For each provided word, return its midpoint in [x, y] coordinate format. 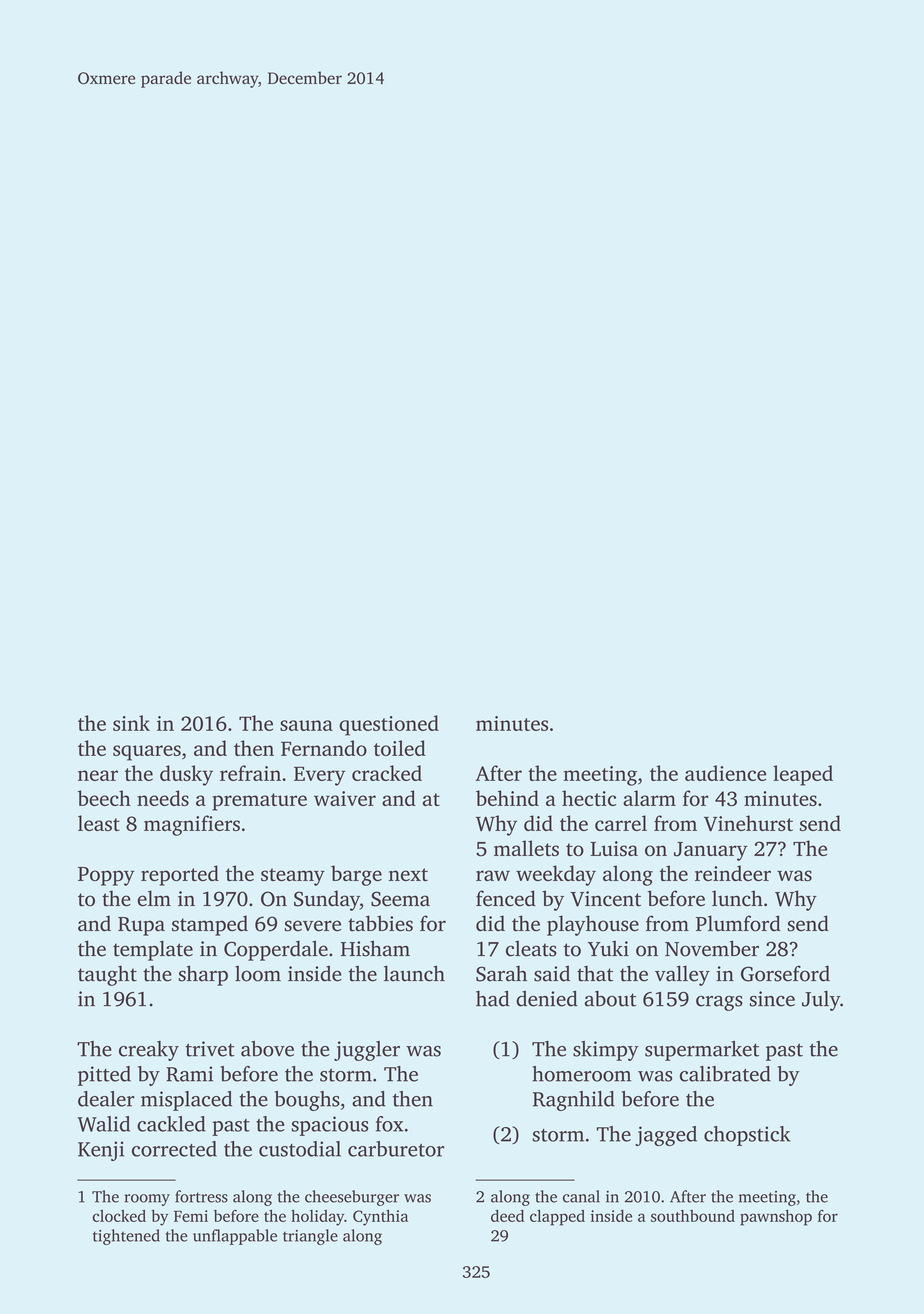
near [98, 775]
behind [507, 798]
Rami [189, 1074]
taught [107, 975]
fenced [506, 898]
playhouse [593, 925]
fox [389, 1124]
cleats [531, 948]
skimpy [606, 1051]
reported [180, 875]
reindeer [733, 873]
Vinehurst [748, 823]
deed [507, 1216]
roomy [147, 1200]
